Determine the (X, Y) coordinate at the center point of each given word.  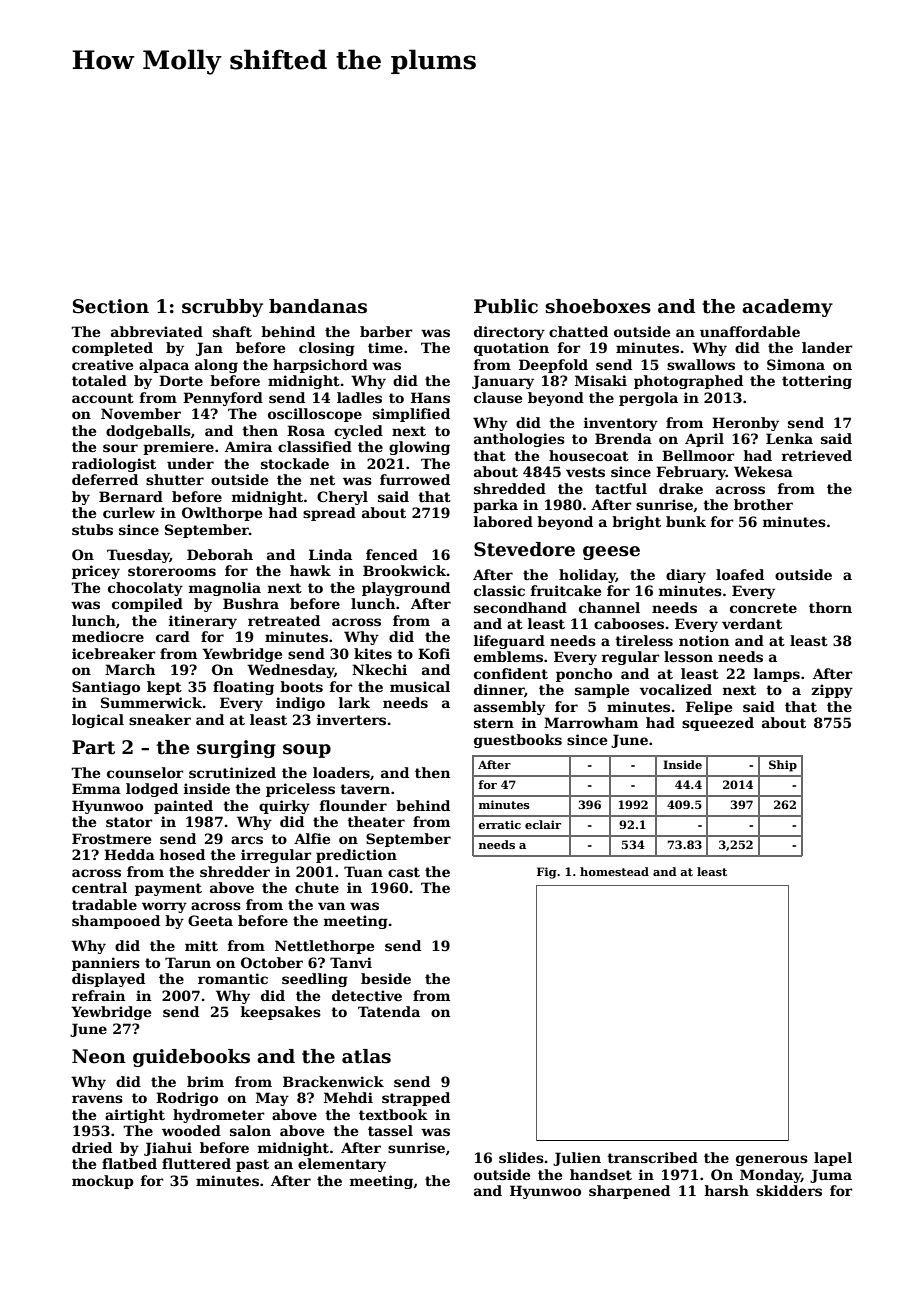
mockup (103, 1182)
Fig (547, 873)
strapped (416, 1099)
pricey (96, 572)
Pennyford (223, 399)
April (704, 440)
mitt (201, 945)
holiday (587, 576)
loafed (740, 574)
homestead (614, 871)
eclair (543, 824)
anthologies (519, 440)
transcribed (652, 1157)
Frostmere (111, 838)
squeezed (718, 724)
